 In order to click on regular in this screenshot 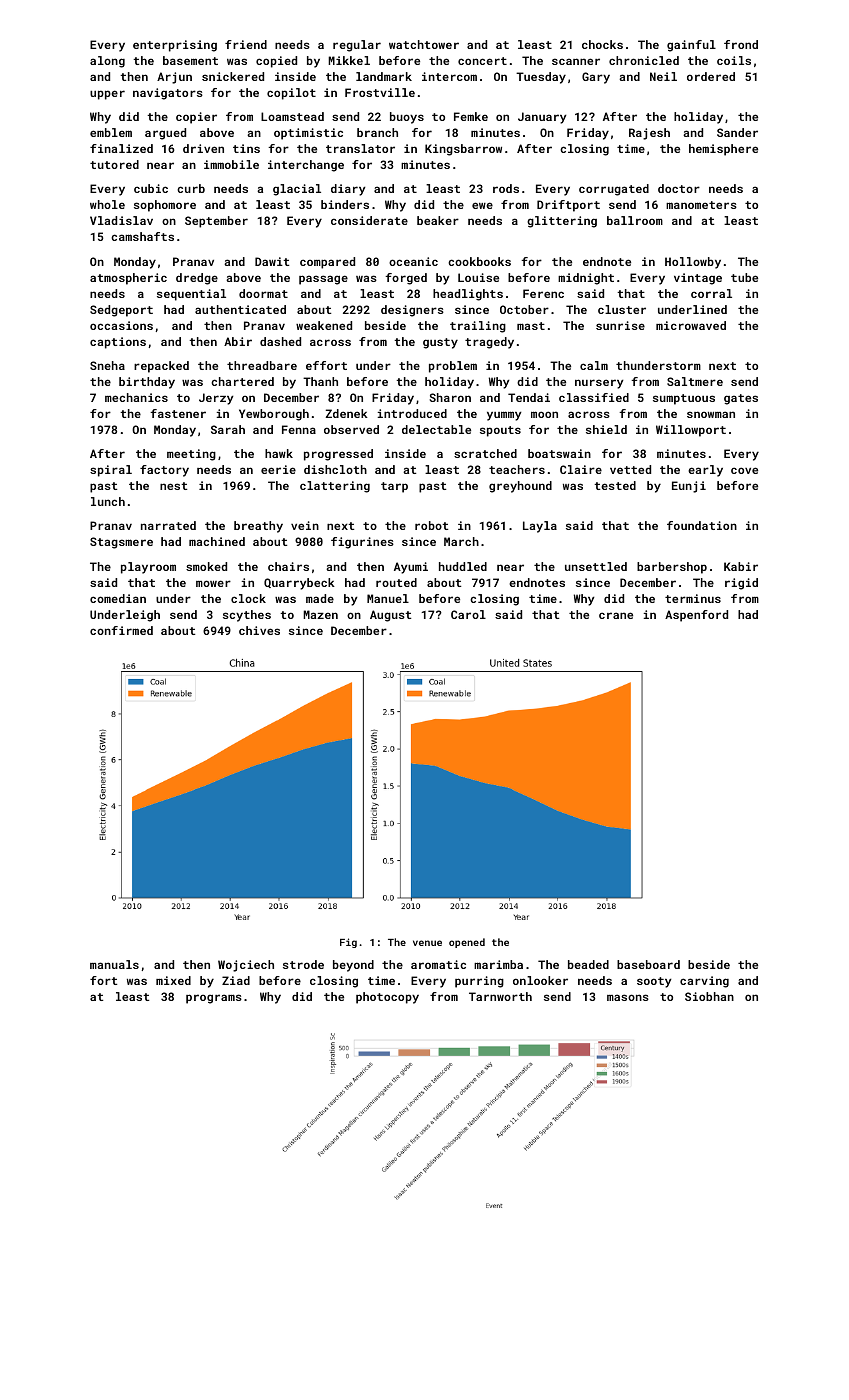, I will do `click(357, 46)`.
